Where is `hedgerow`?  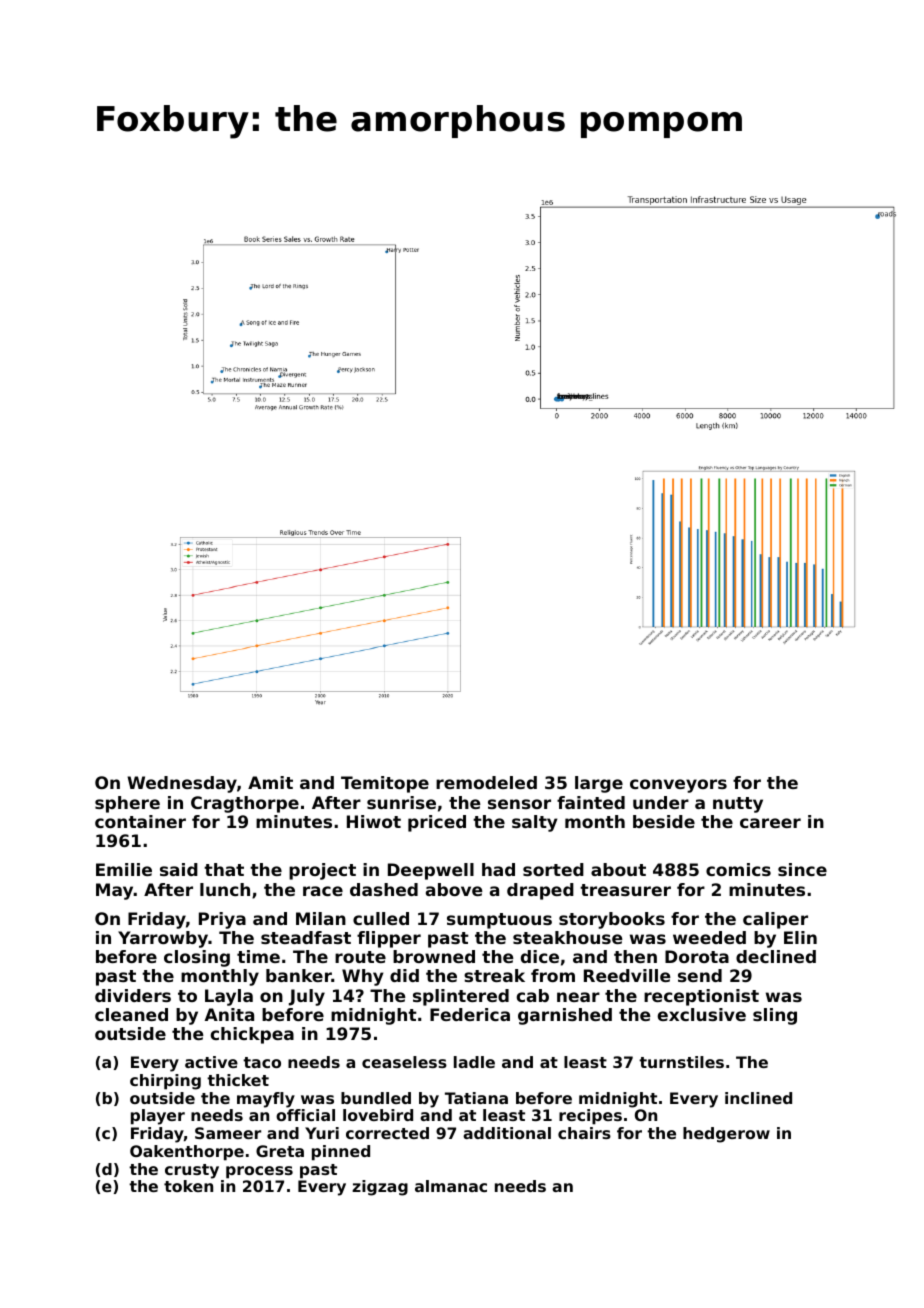 hedgerow is located at coordinates (726, 1135).
